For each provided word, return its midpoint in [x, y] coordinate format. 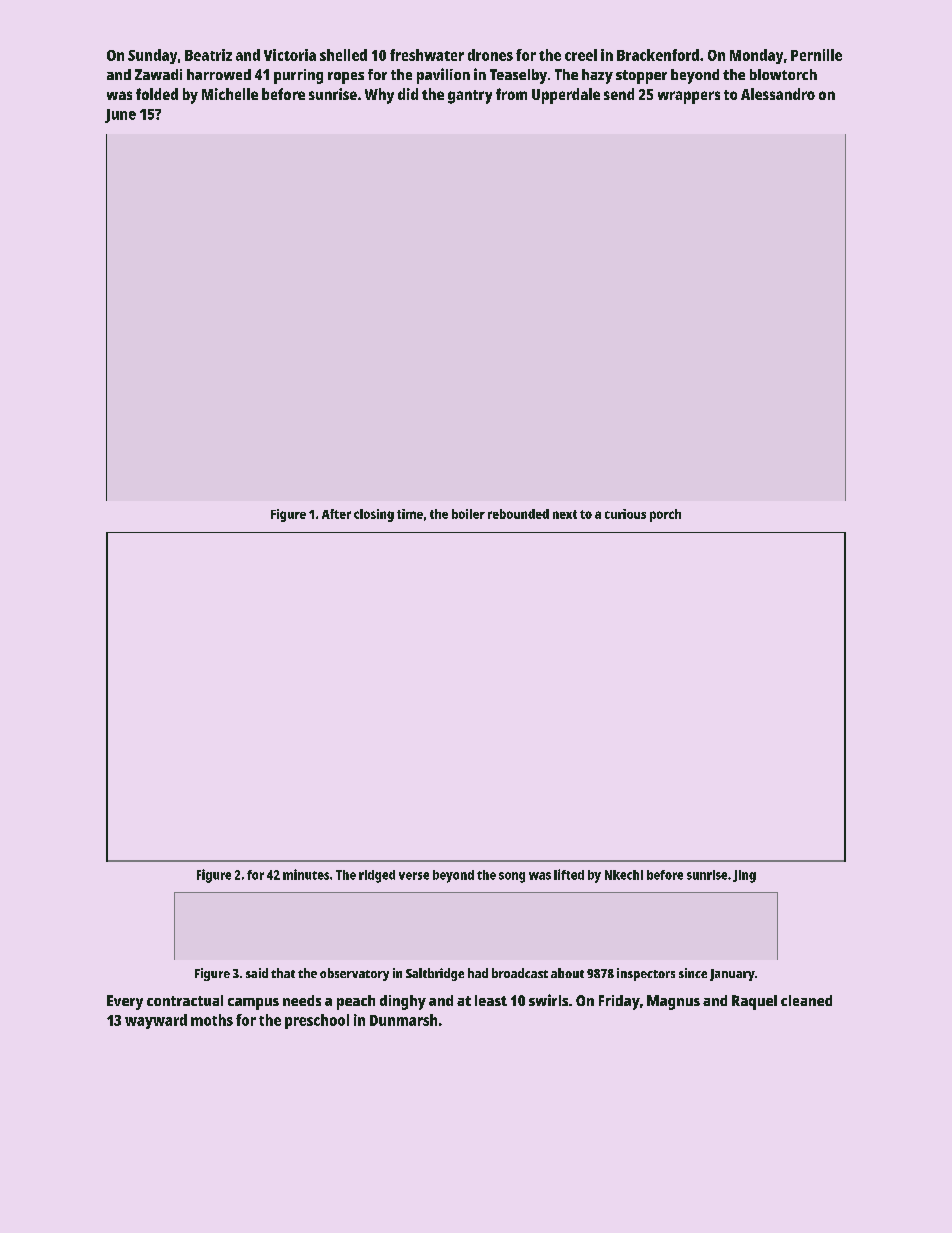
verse [414, 876]
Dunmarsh [403, 1020]
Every [125, 1002]
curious [625, 514]
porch [665, 515]
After [336, 514]
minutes [306, 874]
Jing [744, 876]
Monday [756, 56]
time [410, 514]
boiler [468, 514]
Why [379, 96]
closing [374, 515]
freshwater [427, 55]
